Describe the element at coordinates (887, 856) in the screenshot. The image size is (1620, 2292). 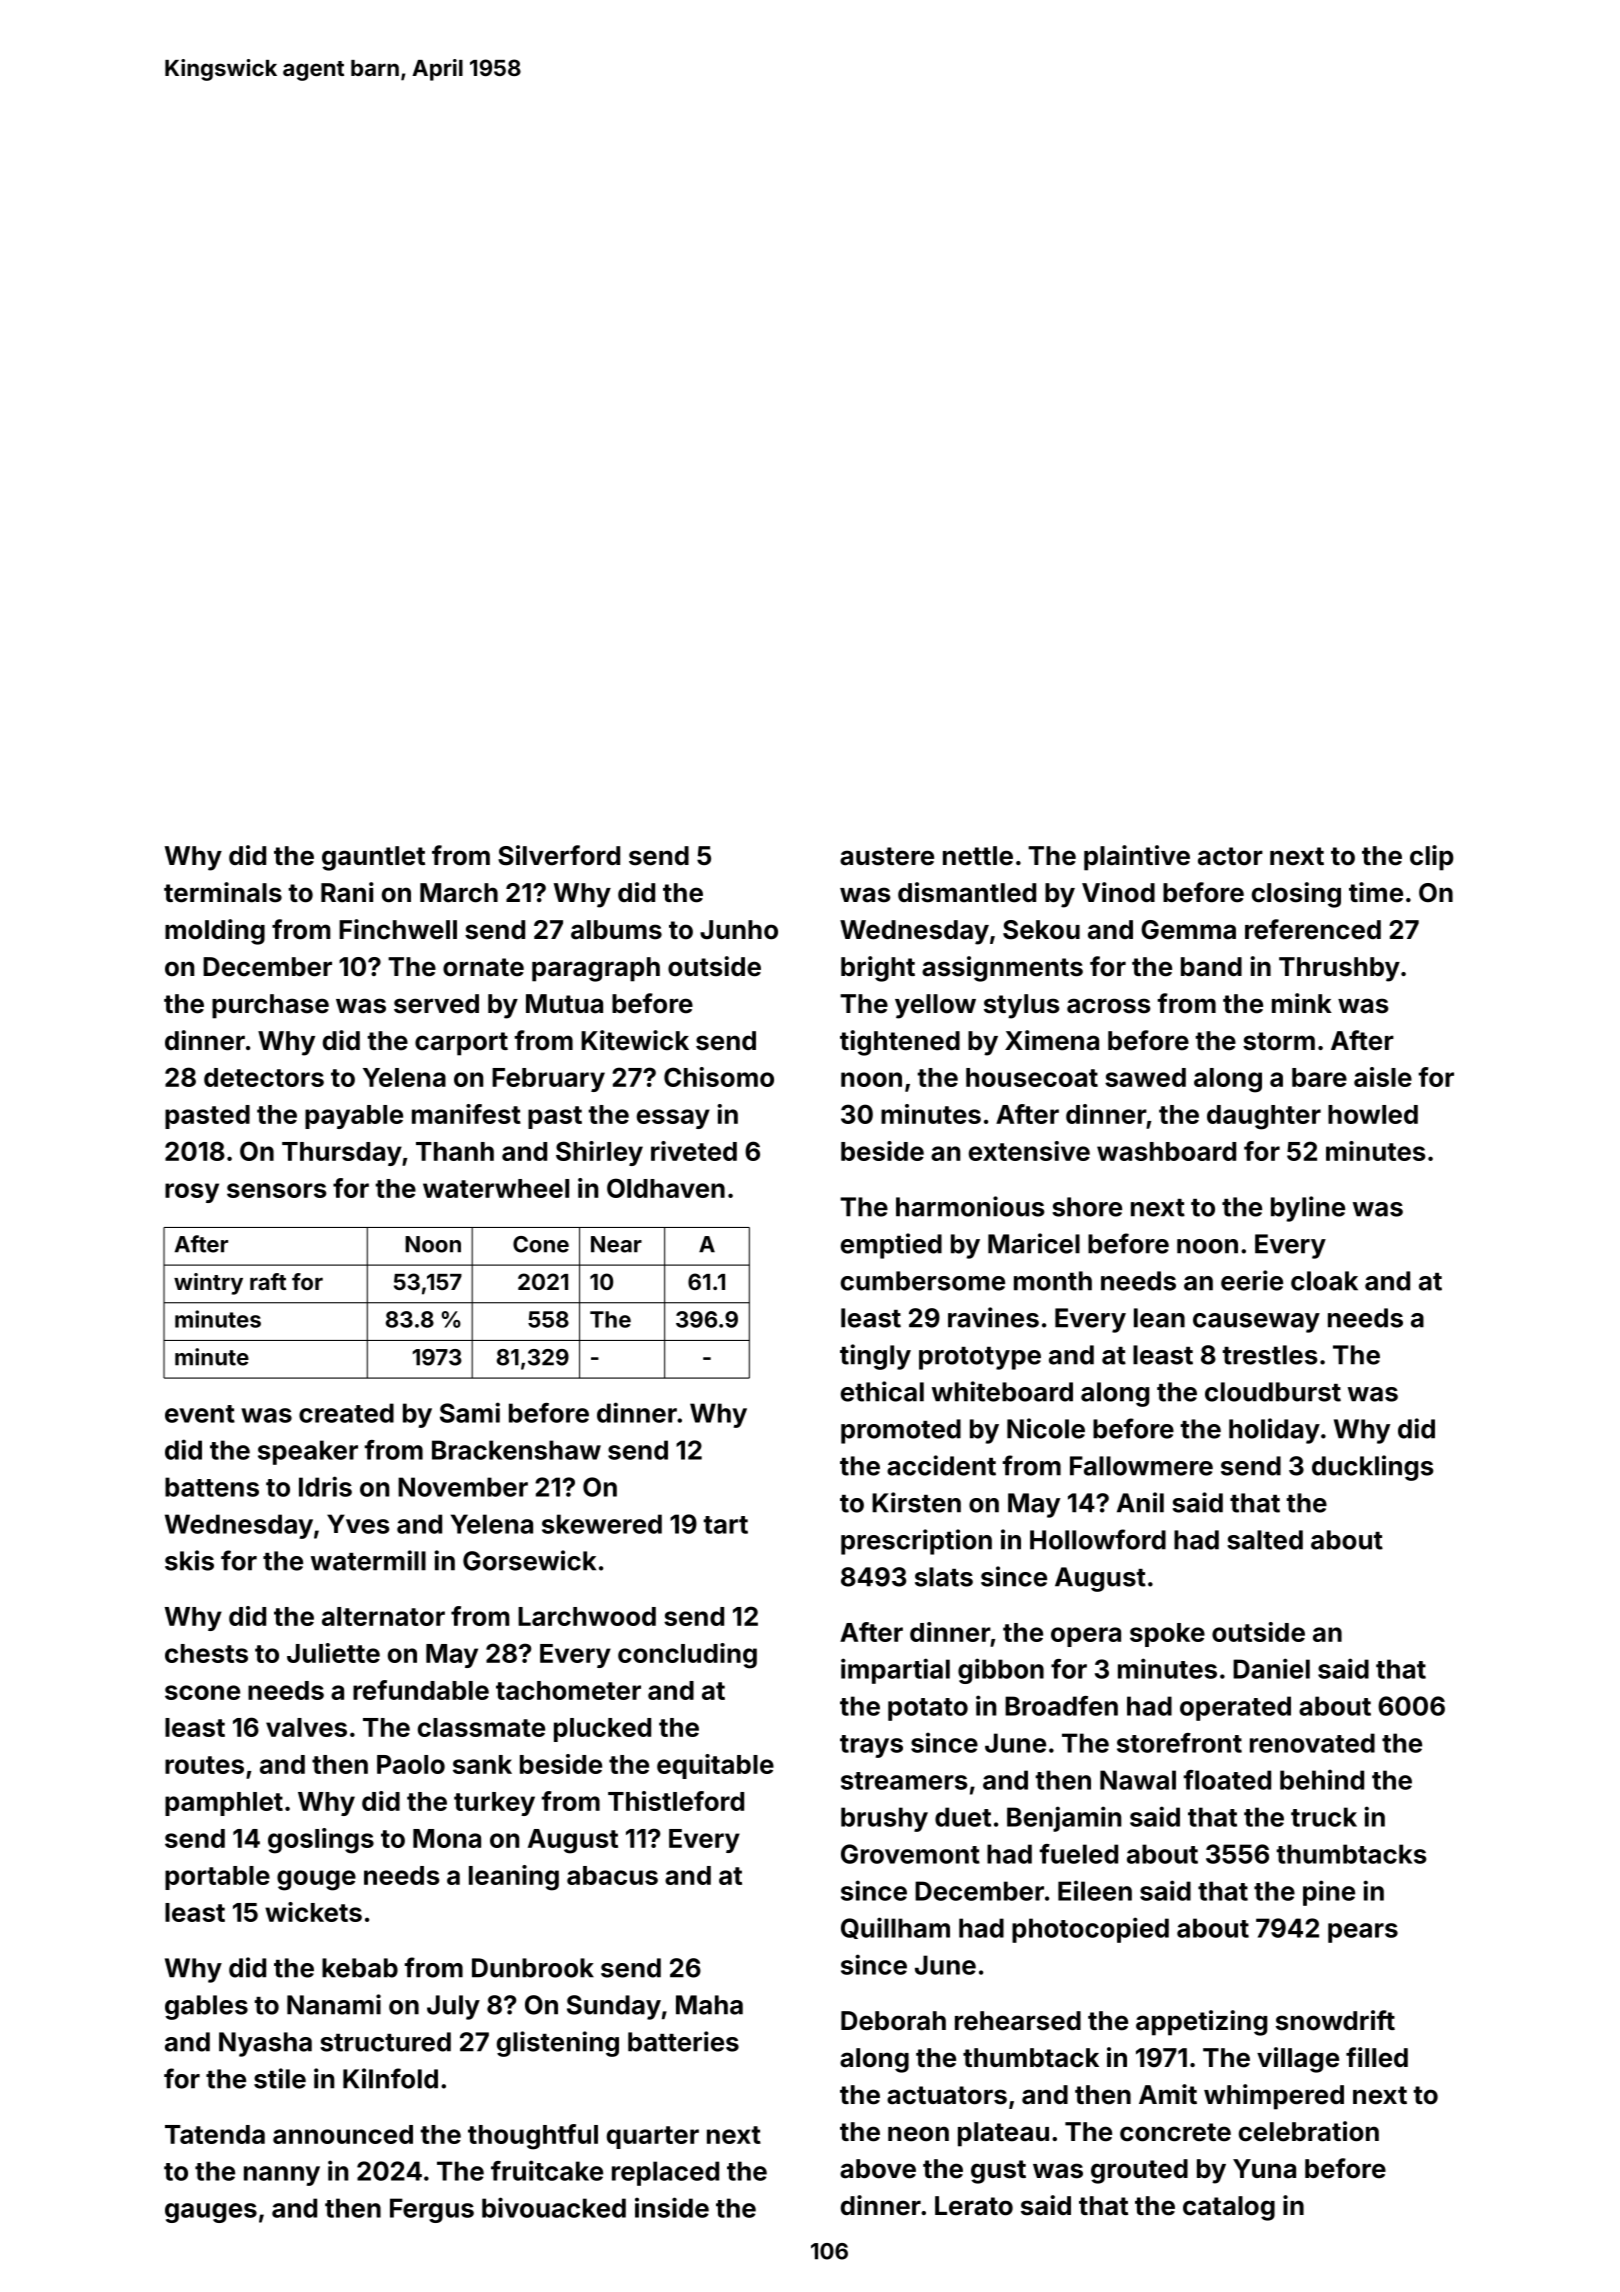
I see `austere` at that location.
